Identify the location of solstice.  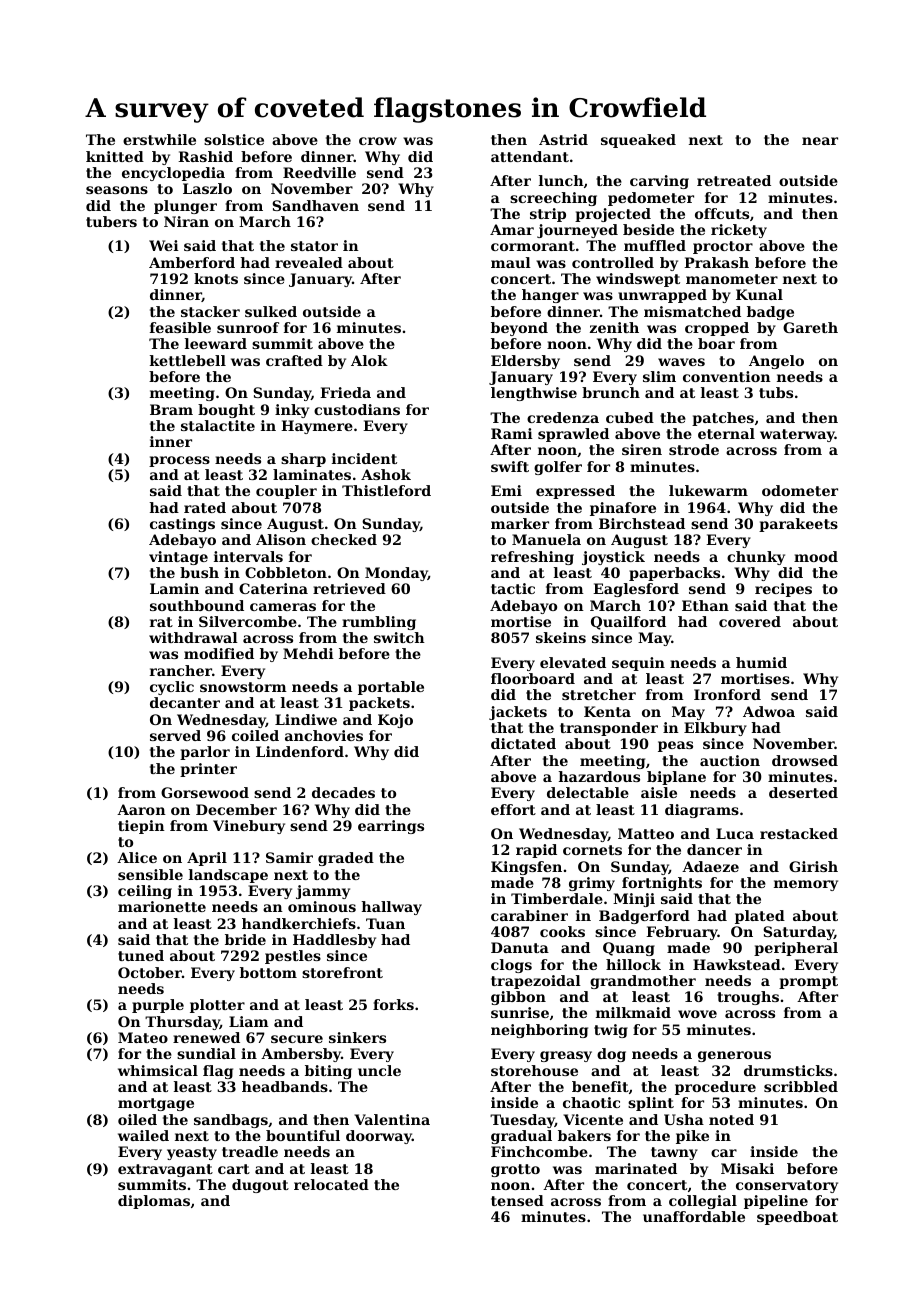
(234, 139).
